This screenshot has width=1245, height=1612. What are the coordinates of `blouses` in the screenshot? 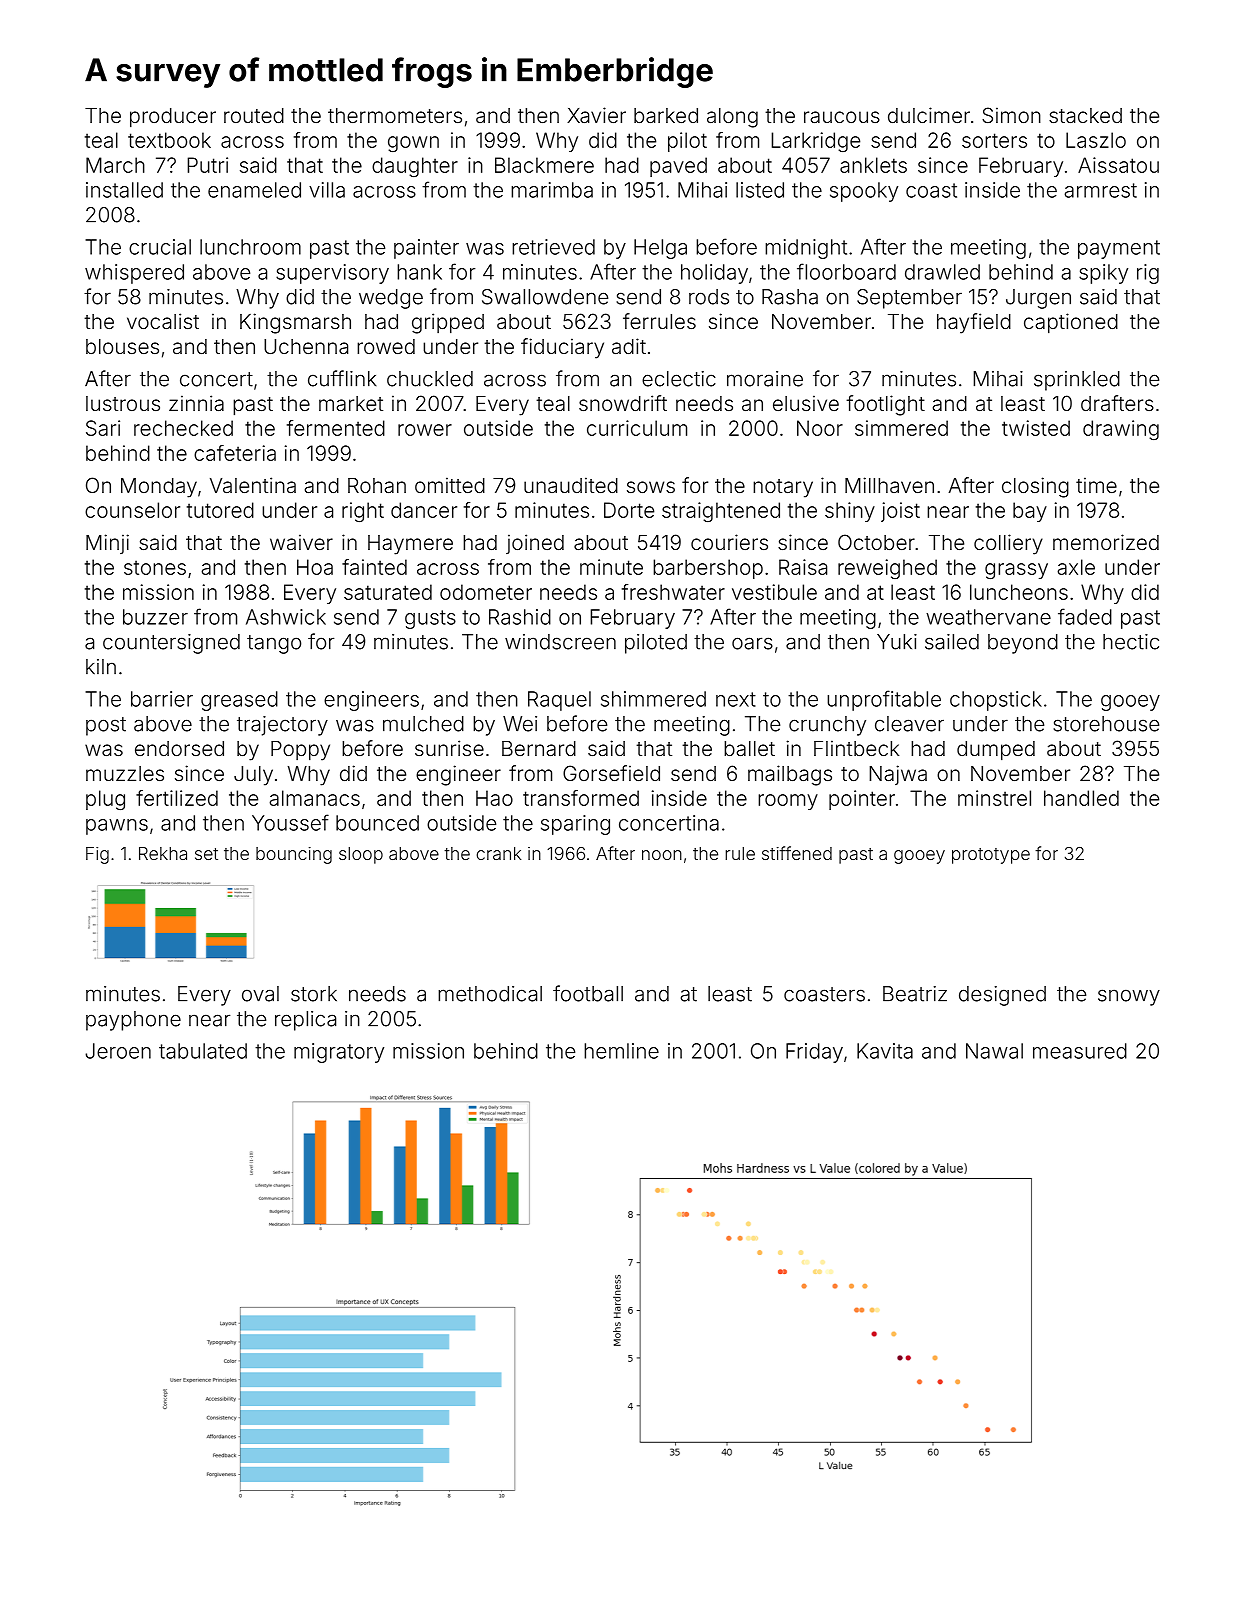 It's located at (122, 346).
